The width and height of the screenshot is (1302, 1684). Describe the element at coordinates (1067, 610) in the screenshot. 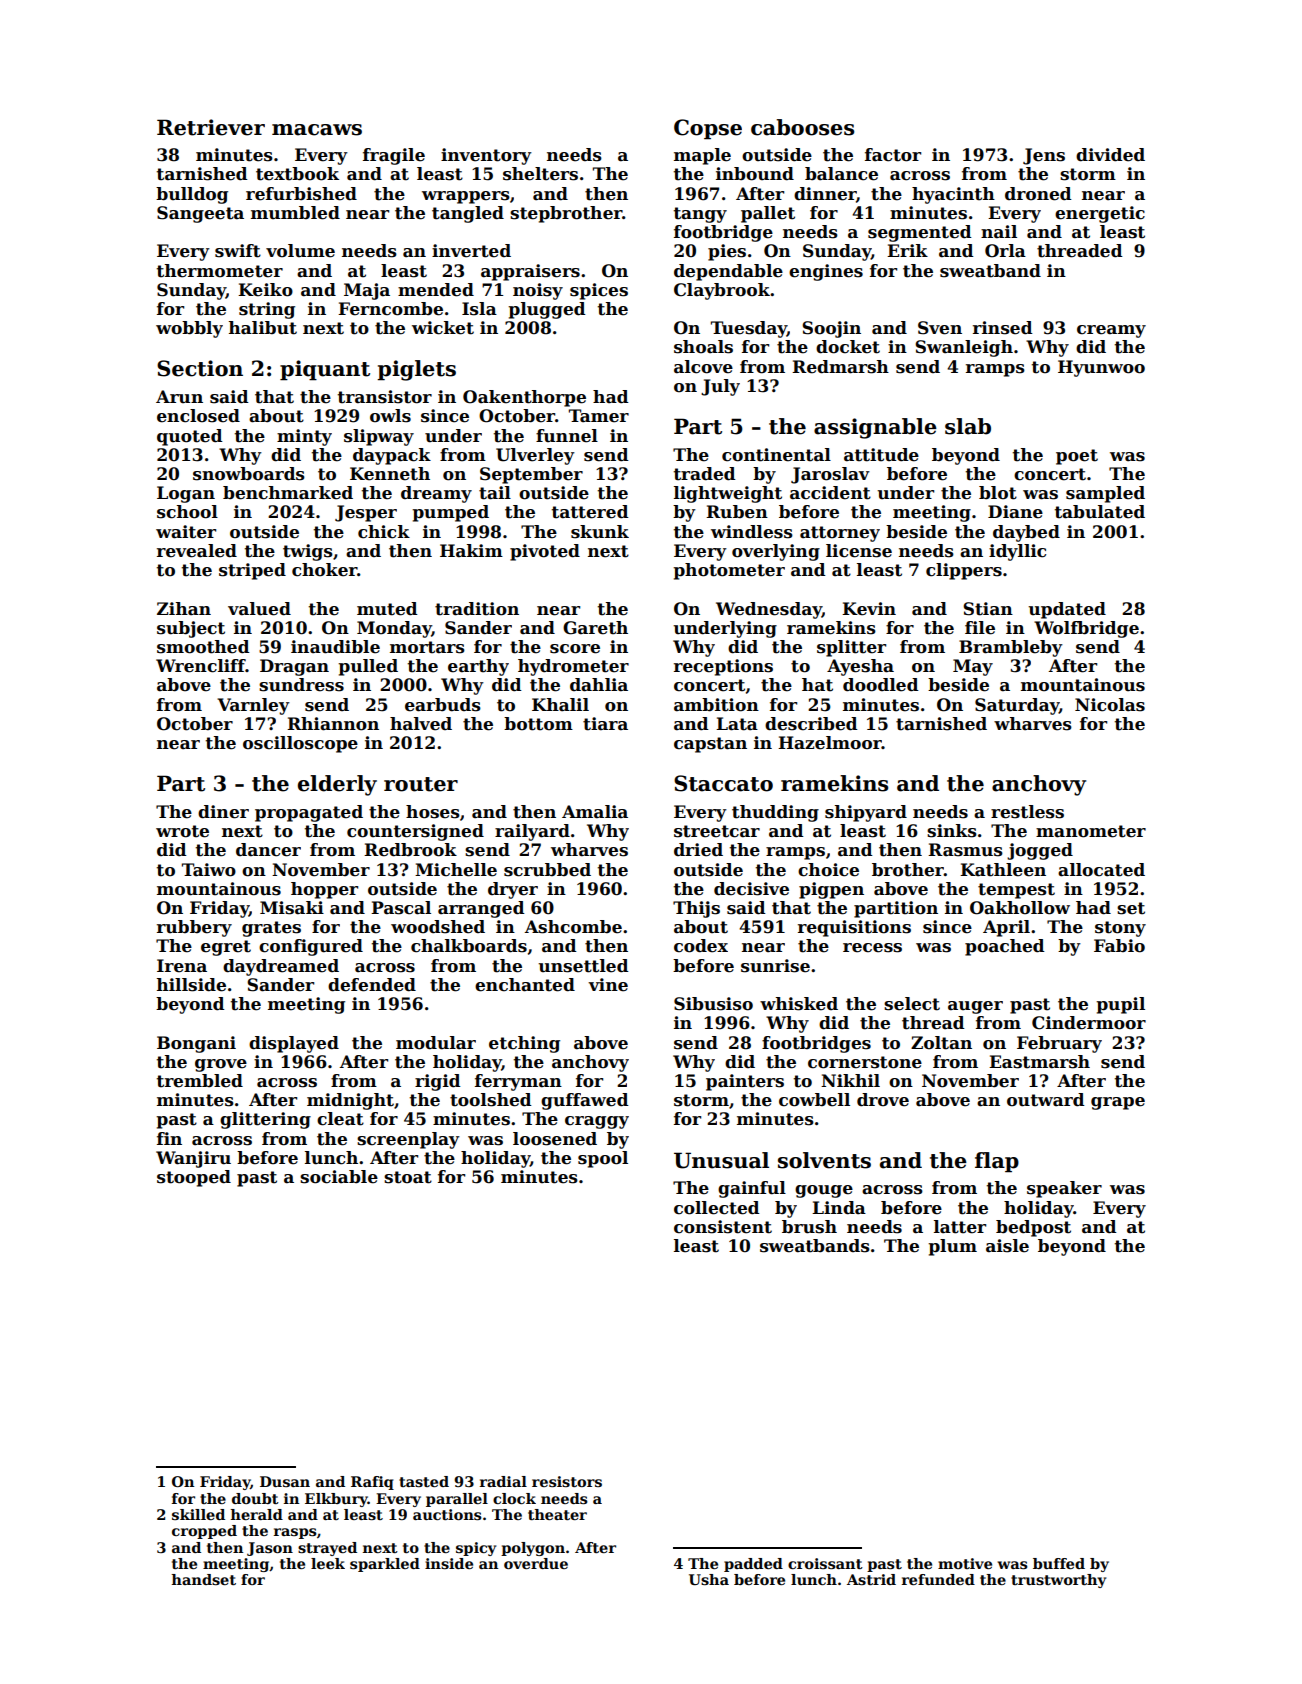

I see `updated` at that location.
